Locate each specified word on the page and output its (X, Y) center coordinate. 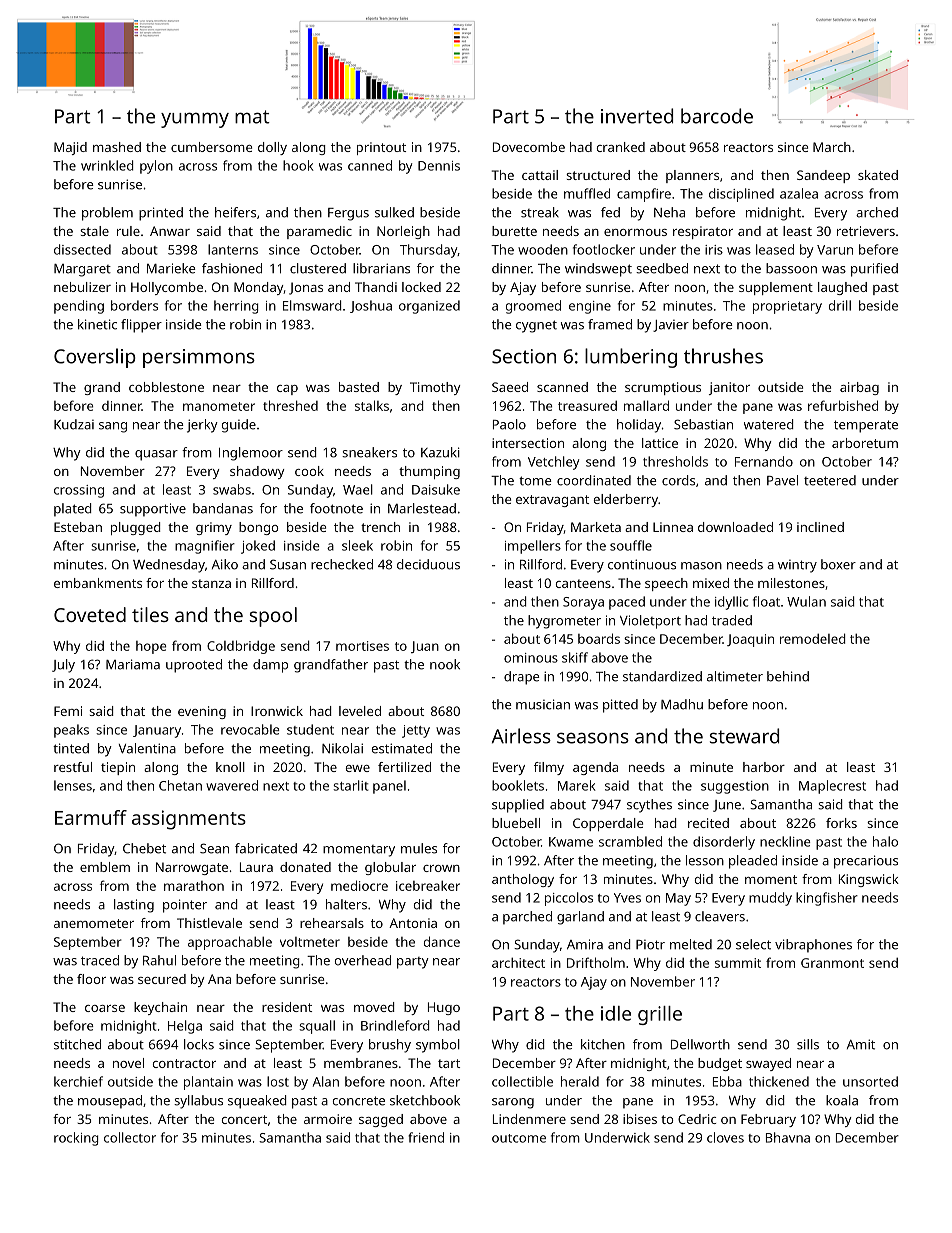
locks (199, 1044)
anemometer (94, 923)
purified (874, 270)
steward (744, 736)
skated (878, 175)
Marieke (171, 268)
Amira (585, 944)
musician (543, 704)
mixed (711, 583)
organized (429, 307)
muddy (770, 899)
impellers (533, 547)
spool (273, 617)
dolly (272, 148)
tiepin (118, 768)
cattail (540, 175)
